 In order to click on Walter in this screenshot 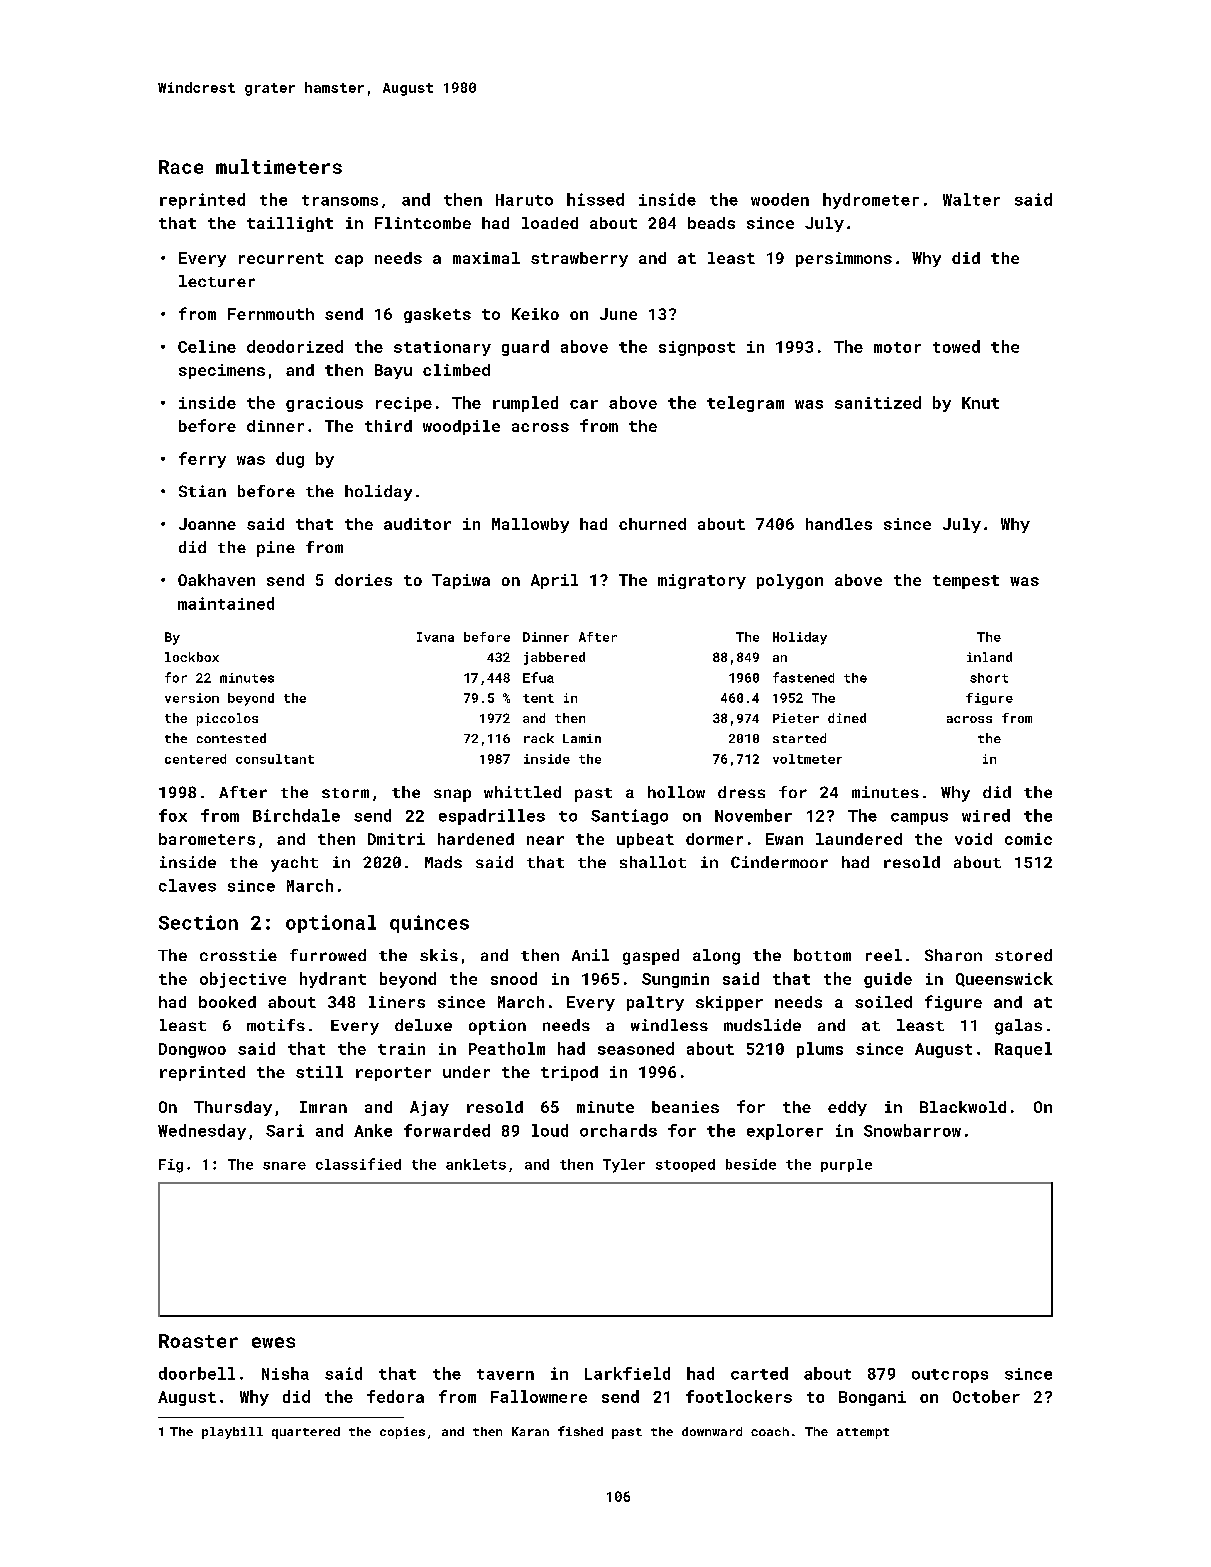, I will do `click(971, 199)`.
